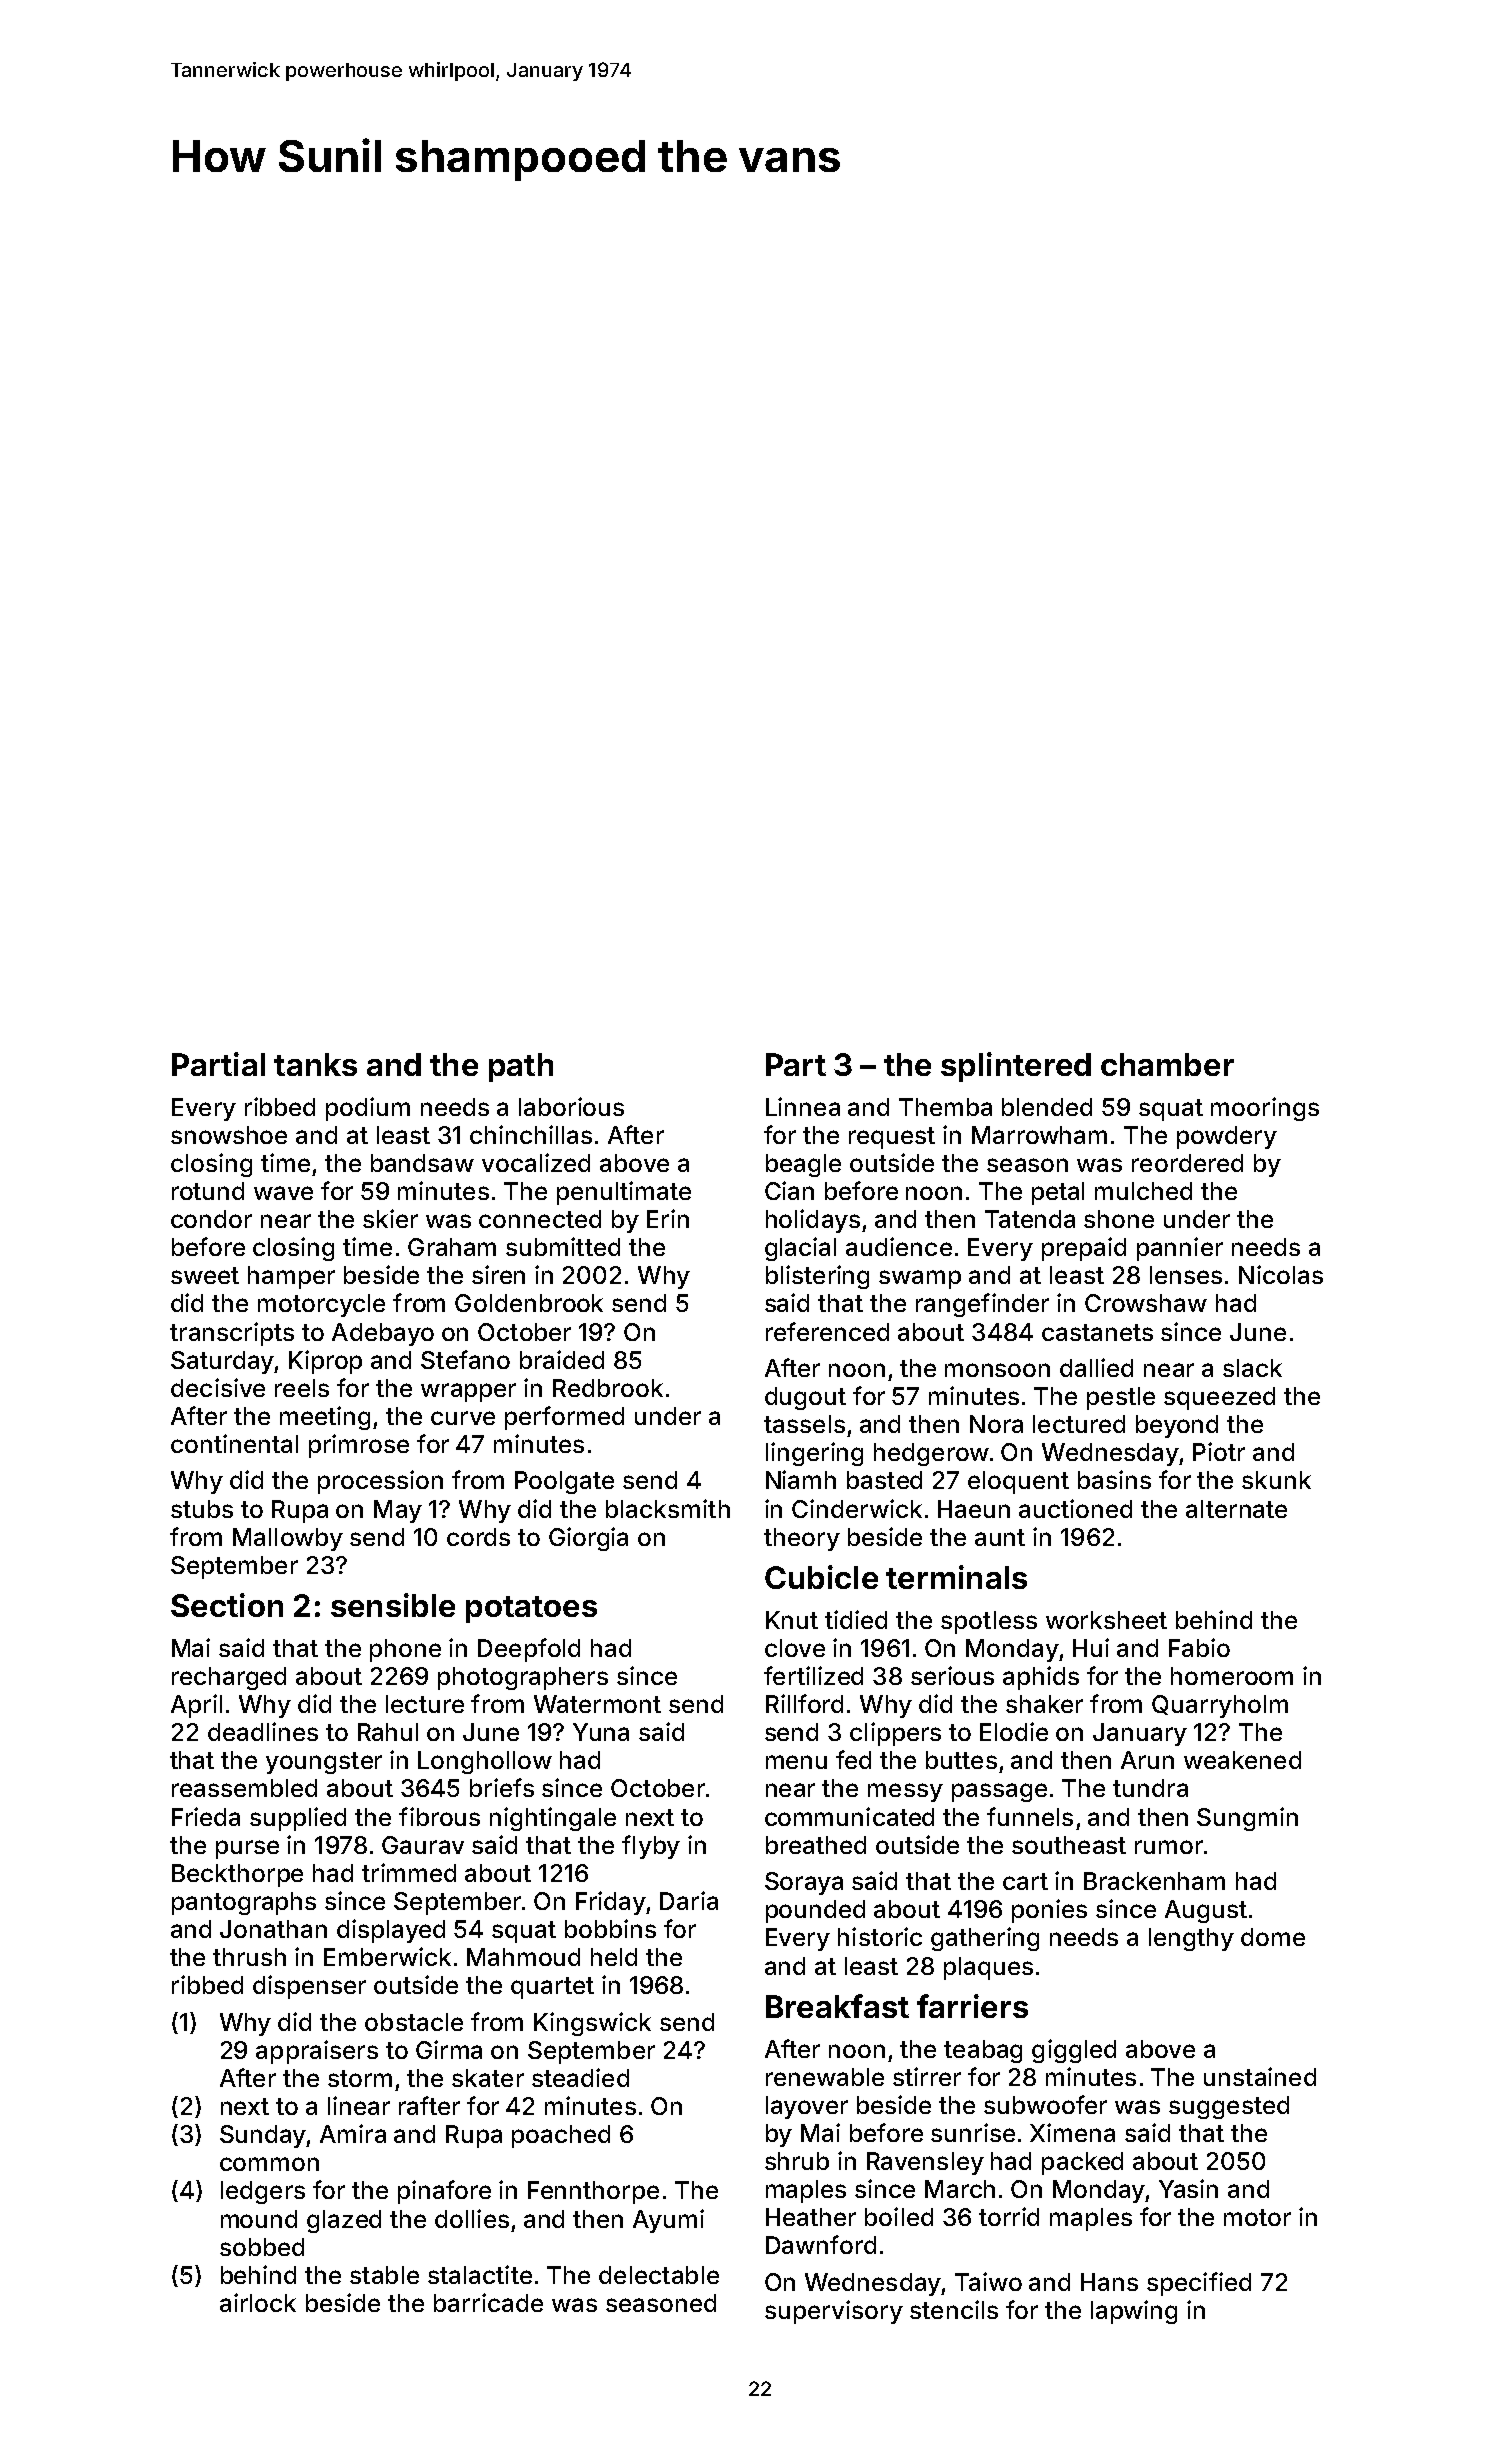 This page has width=1496, height=2464. I want to click on moorings, so click(1265, 1109).
